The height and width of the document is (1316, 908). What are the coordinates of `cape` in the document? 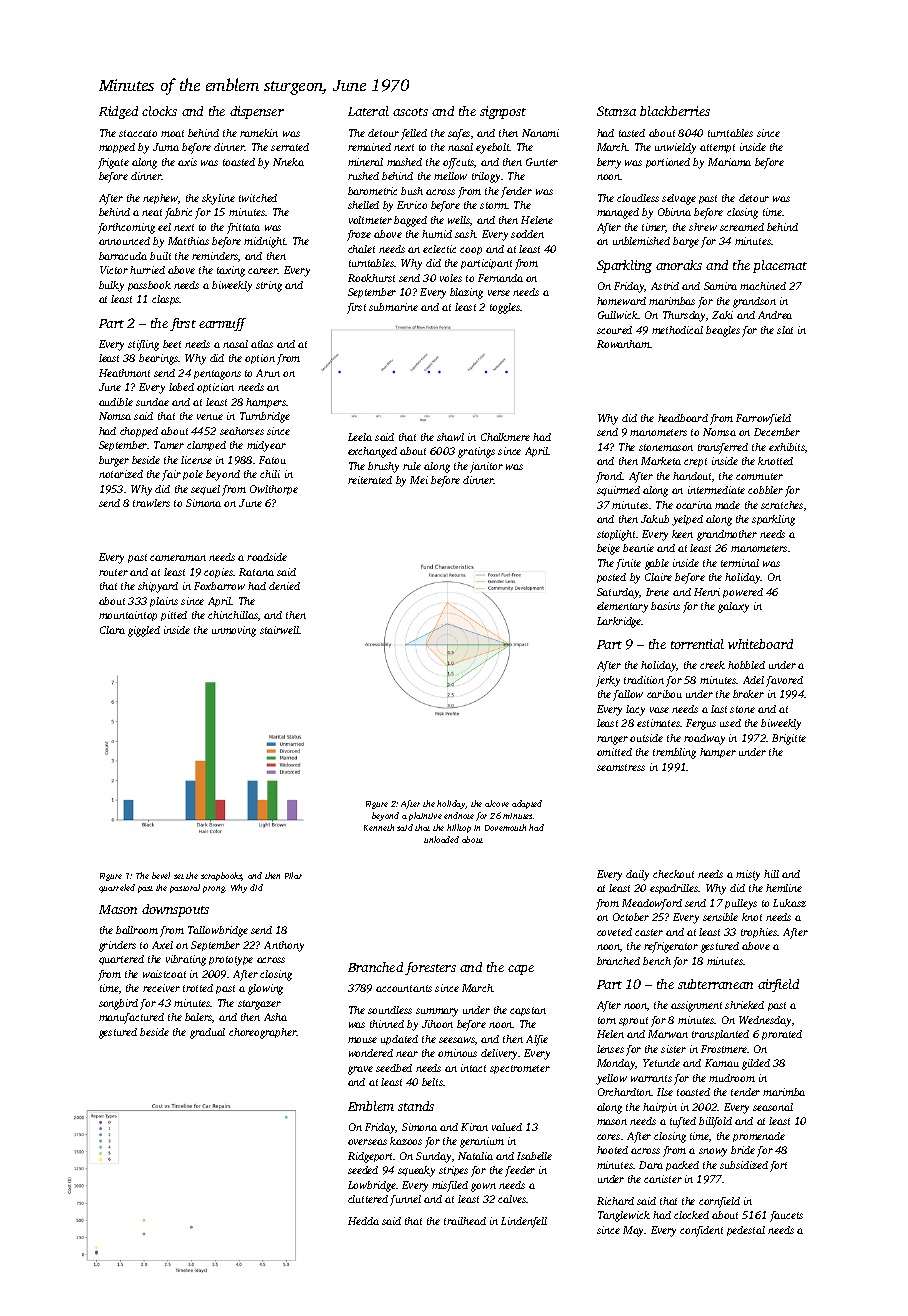 It's located at (521, 970).
